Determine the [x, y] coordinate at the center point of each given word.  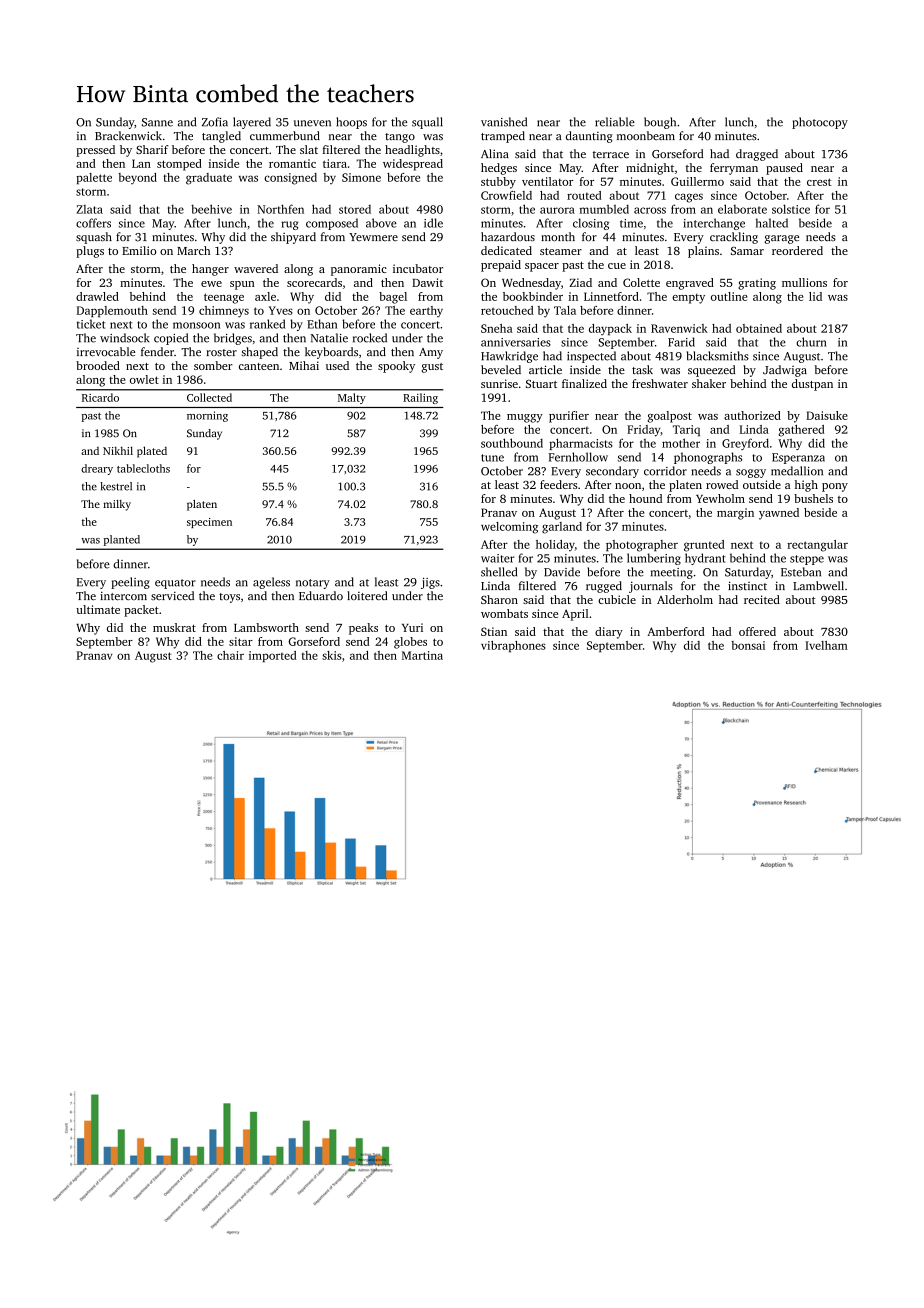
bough [660, 123]
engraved [690, 284]
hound [645, 498]
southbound [512, 443]
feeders [558, 484]
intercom [123, 595]
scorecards [314, 282]
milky [117, 505]
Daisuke [827, 415]
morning [207, 416]
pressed [95, 151]
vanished [504, 122]
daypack [610, 330]
